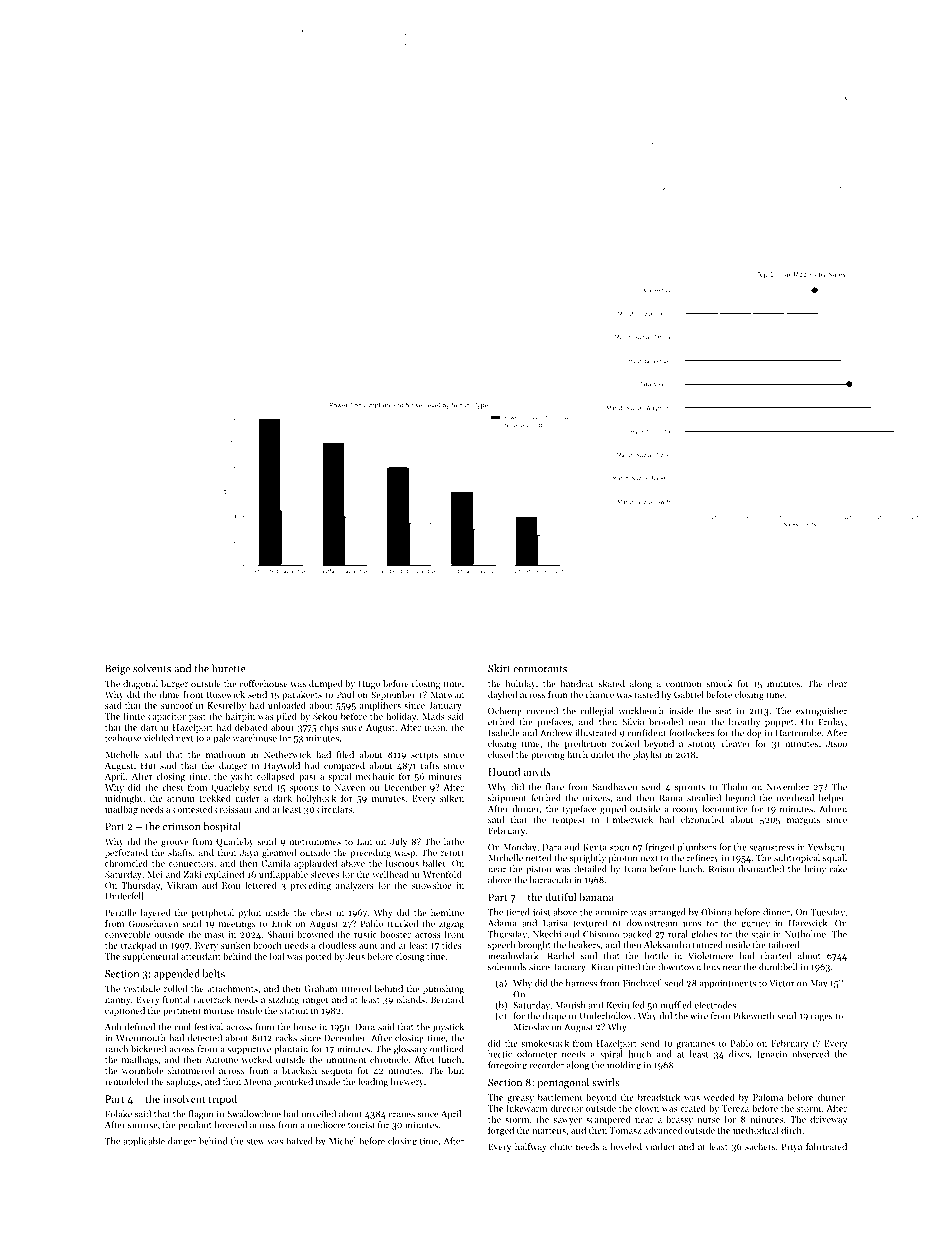  I want to click on hovered, so click(230, 1125).
